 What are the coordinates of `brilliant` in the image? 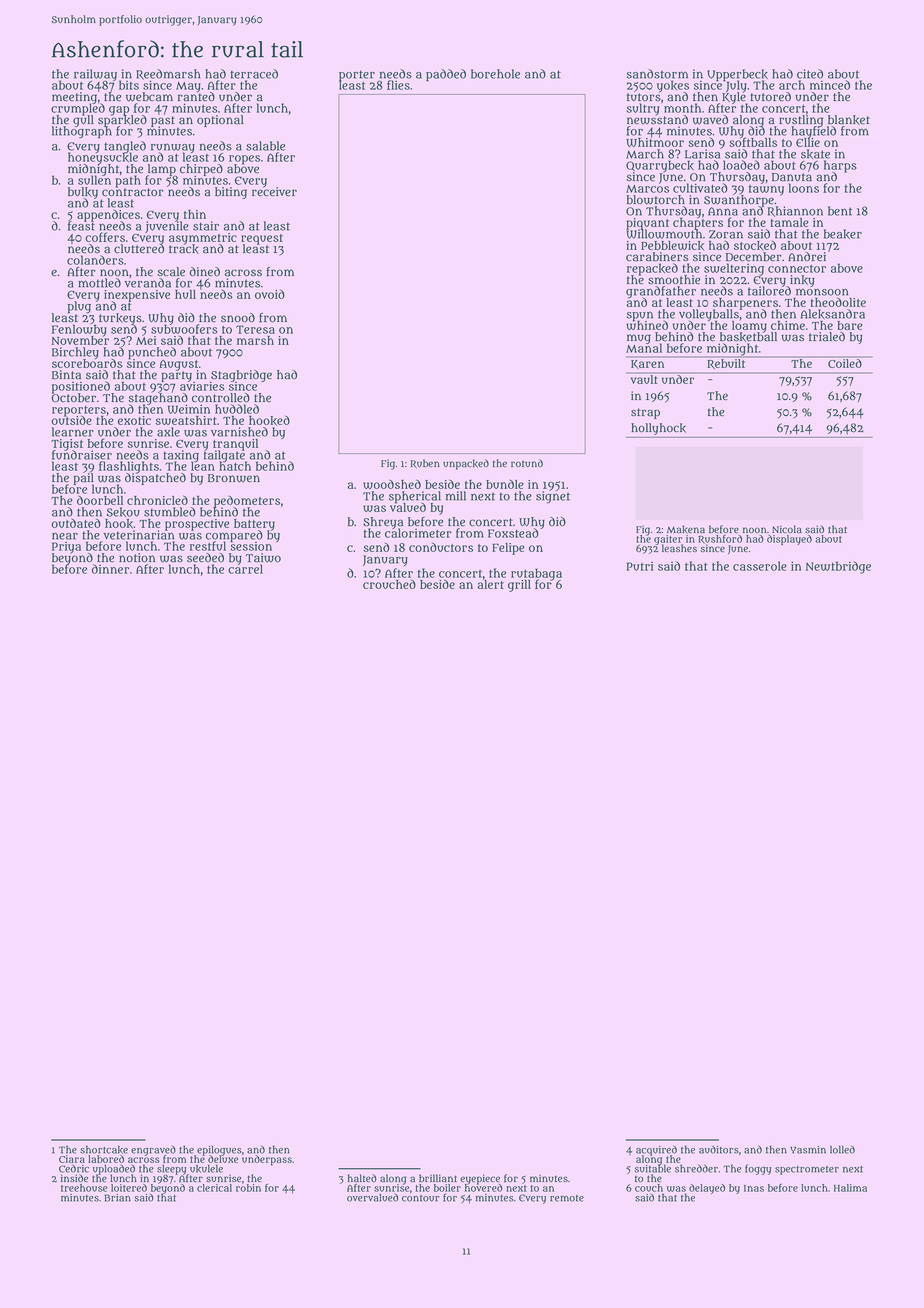 It's located at (438, 1178).
